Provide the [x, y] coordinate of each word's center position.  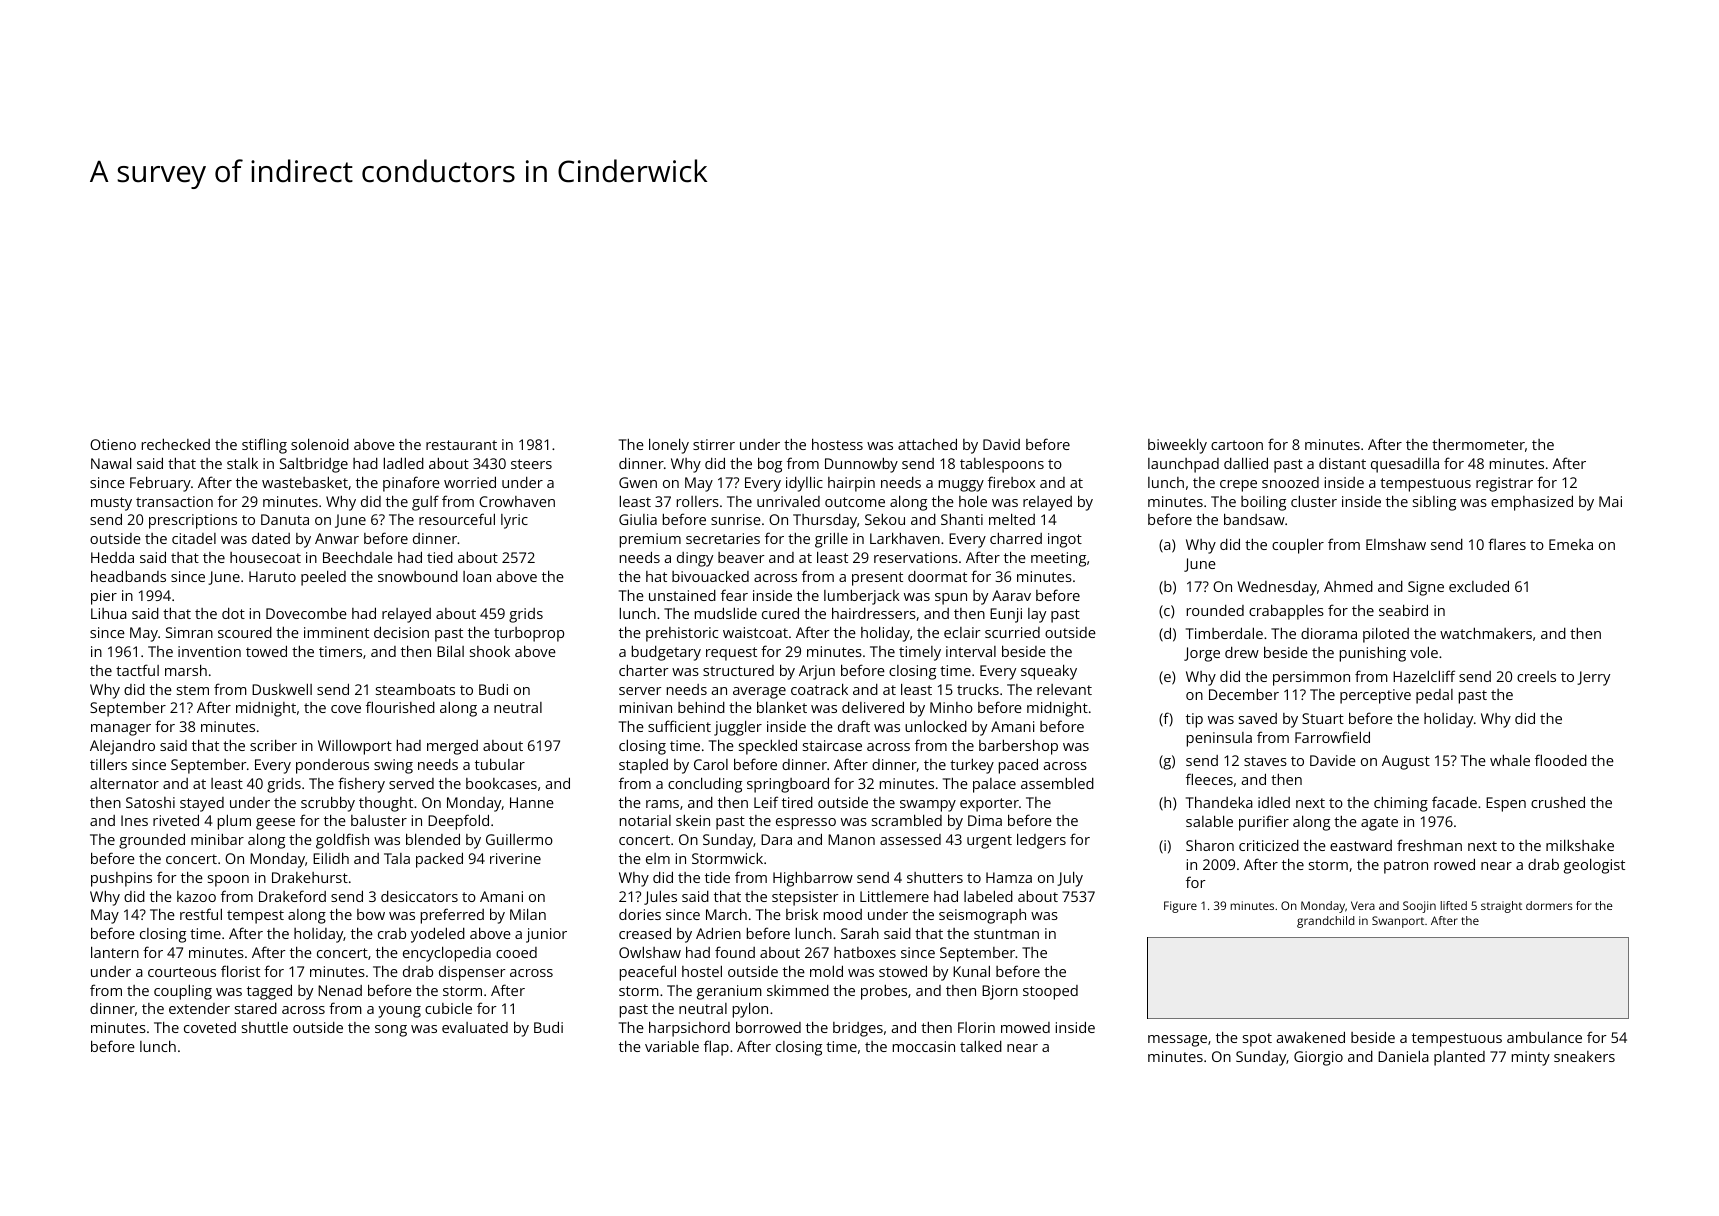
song [391, 1031]
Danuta [285, 519]
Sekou [885, 519]
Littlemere [894, 896]
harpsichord [689, 1029]
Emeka [1571, 544]
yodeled [438, 935]
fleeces [1209, 779]
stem [193, 690]
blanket [782, 707]
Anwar [337, 538]
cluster [1314, 501]
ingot [1065, 540]
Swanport [1398, 922]
